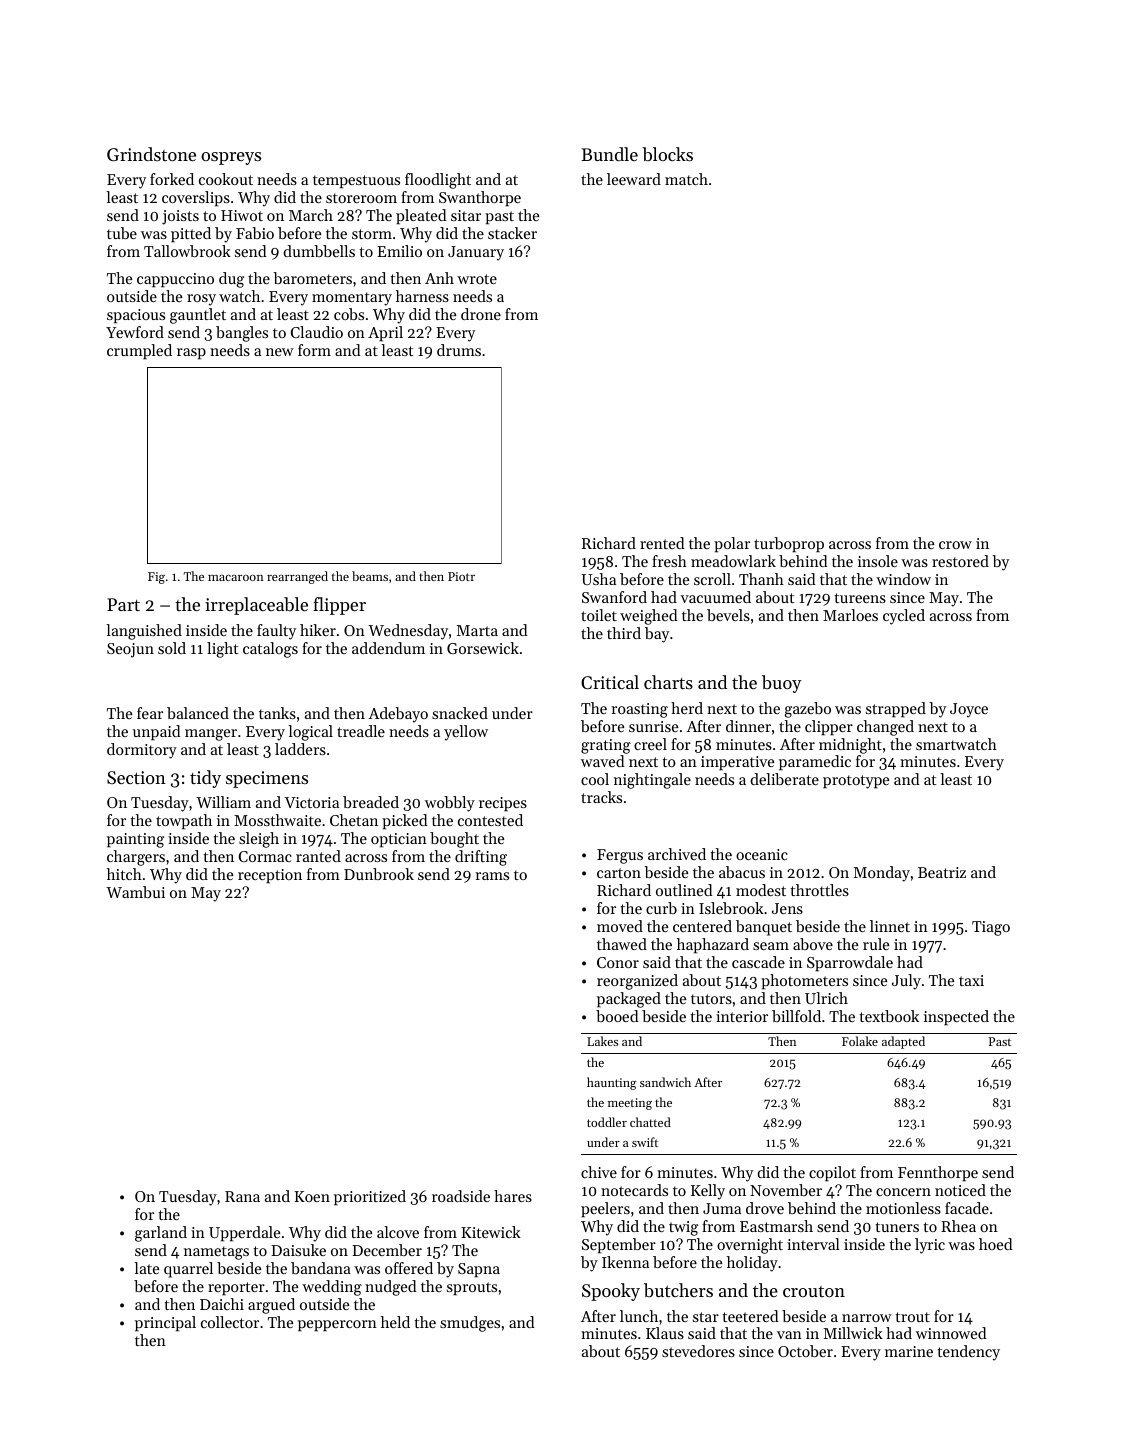 Image resolution: width=1124 pixels, height=1455 pixels. Describe the element at coordinates (610, 682) in the document. I see `Critical` at that location.
